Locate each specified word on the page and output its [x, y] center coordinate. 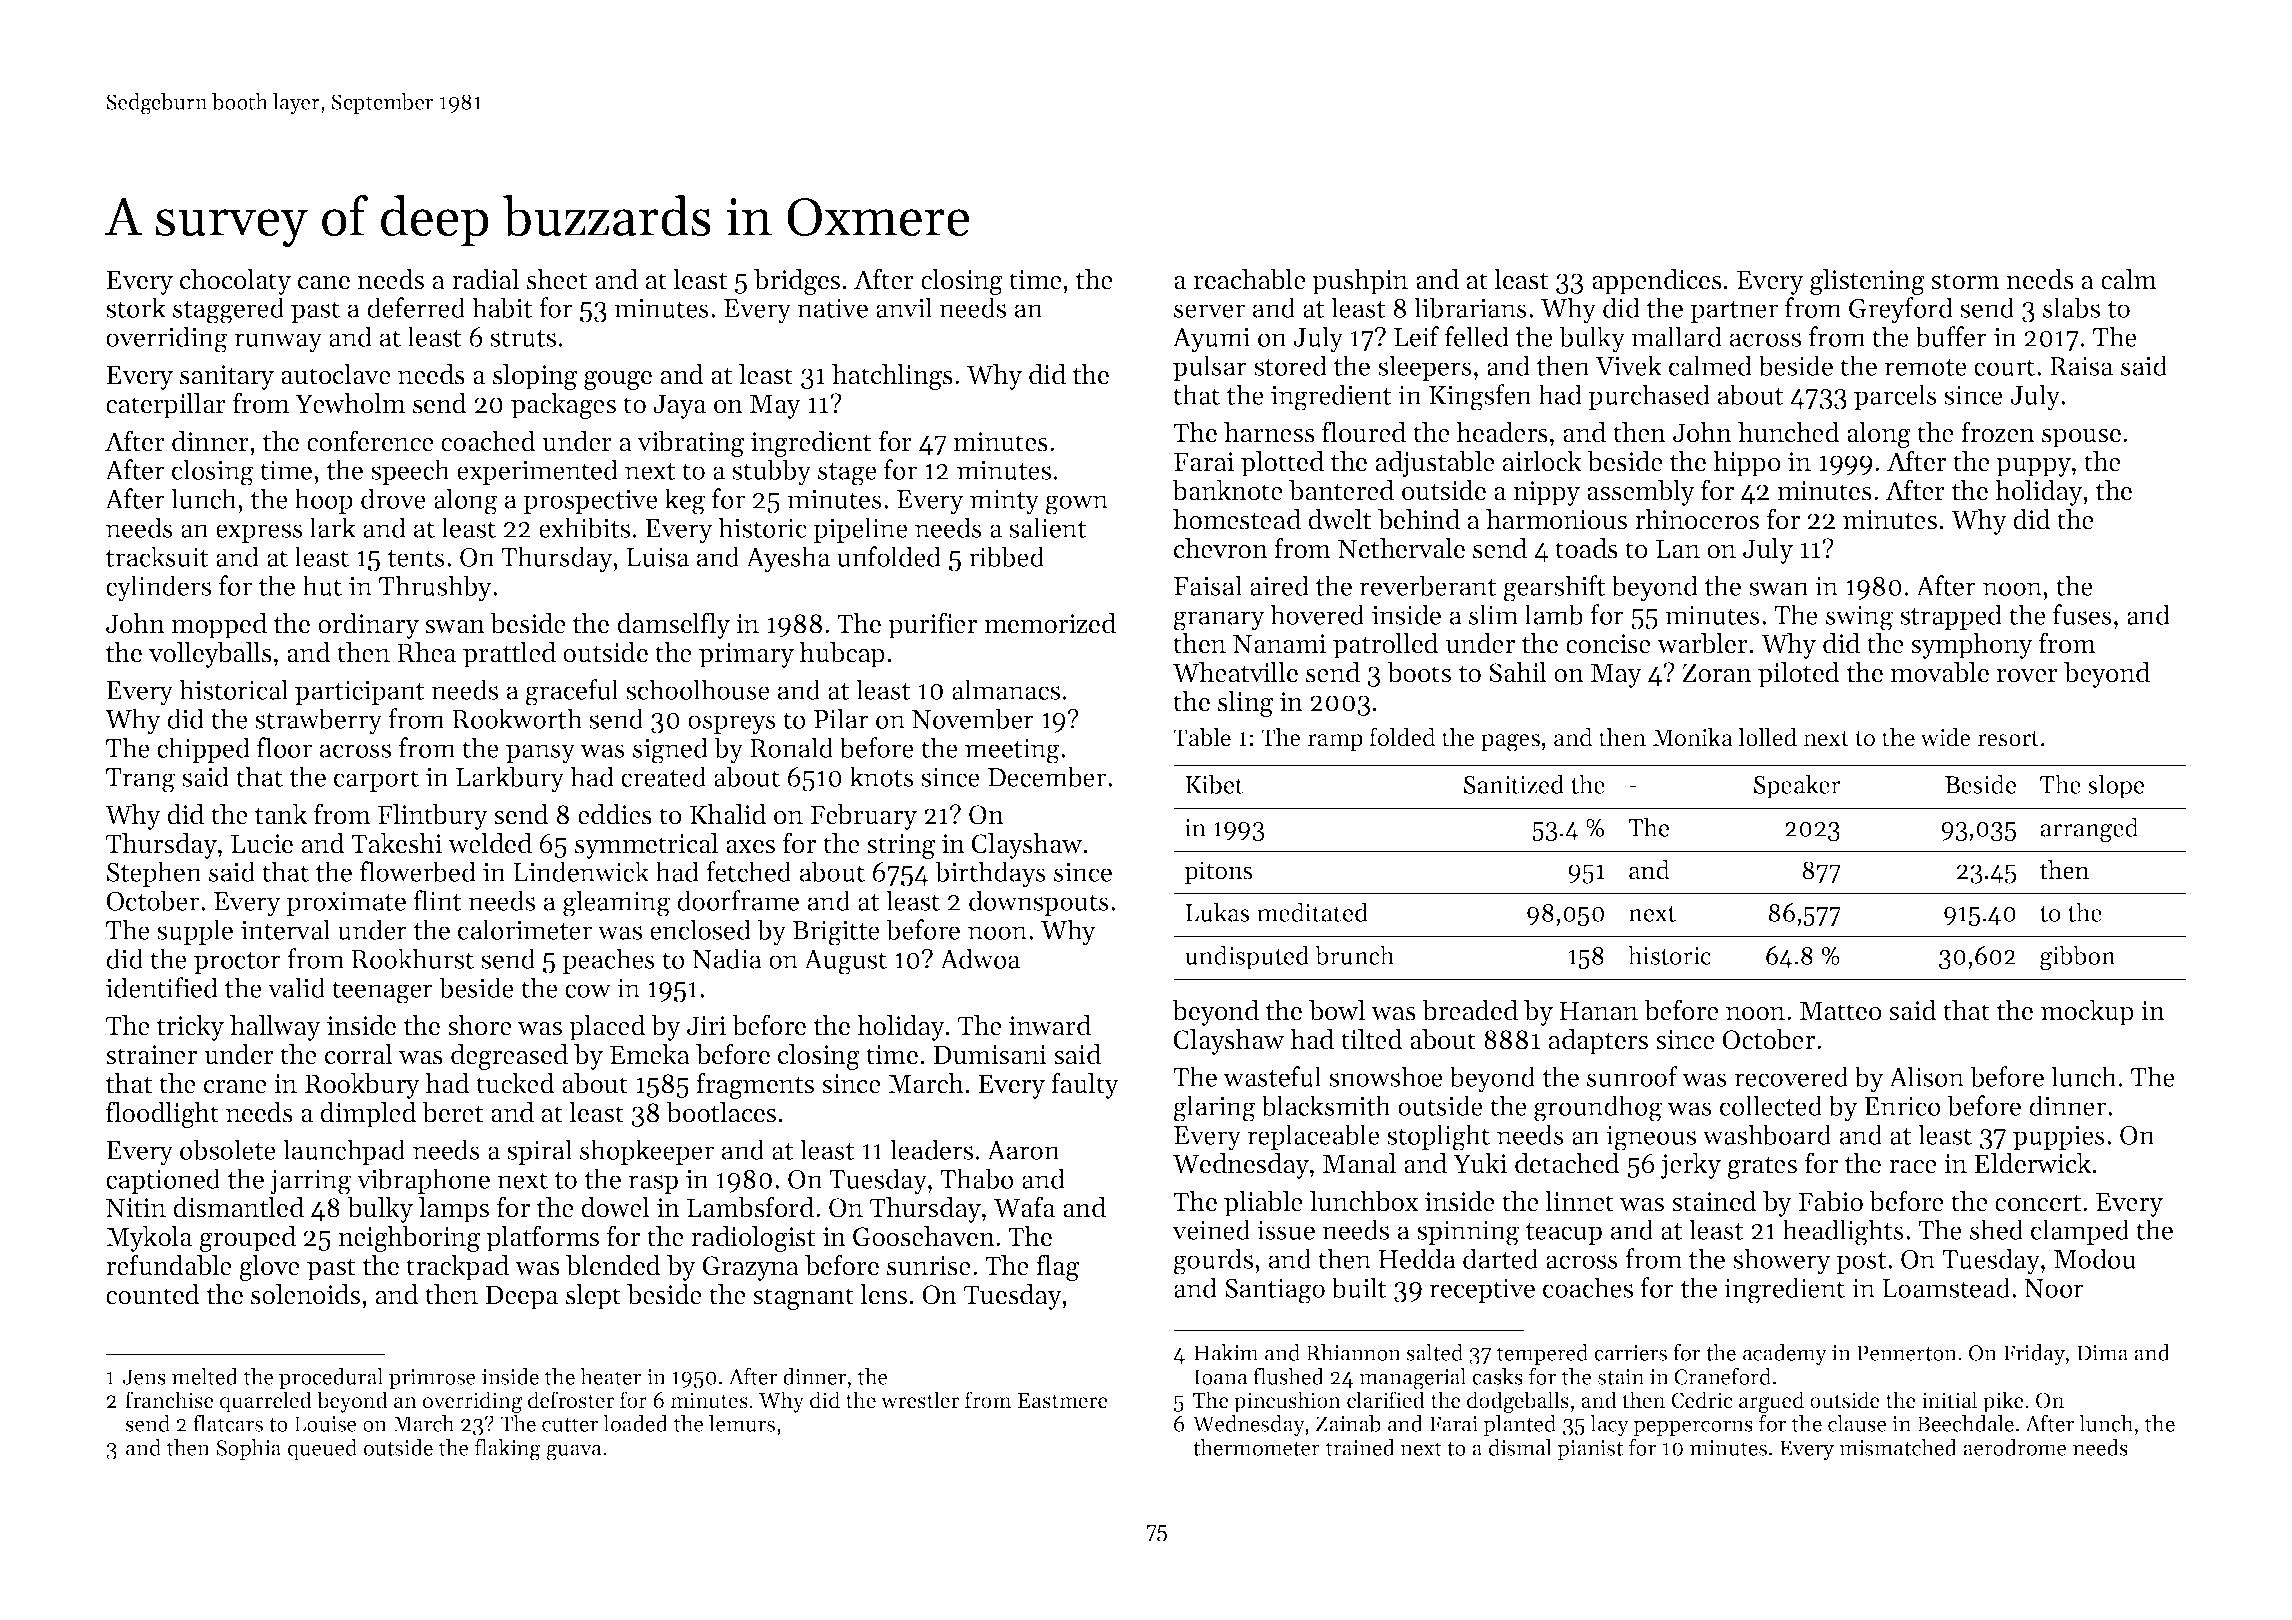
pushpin [1360, 282]
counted [153, 1294]
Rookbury [362, 1086]
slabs [2071, 307]
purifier [932, 625]
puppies [2059, 1137]
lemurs [742, 1423]
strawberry [318, 721]
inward [1050, 1025]
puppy [2033, 467]
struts [523, 338]
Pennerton [1907, 1353]
